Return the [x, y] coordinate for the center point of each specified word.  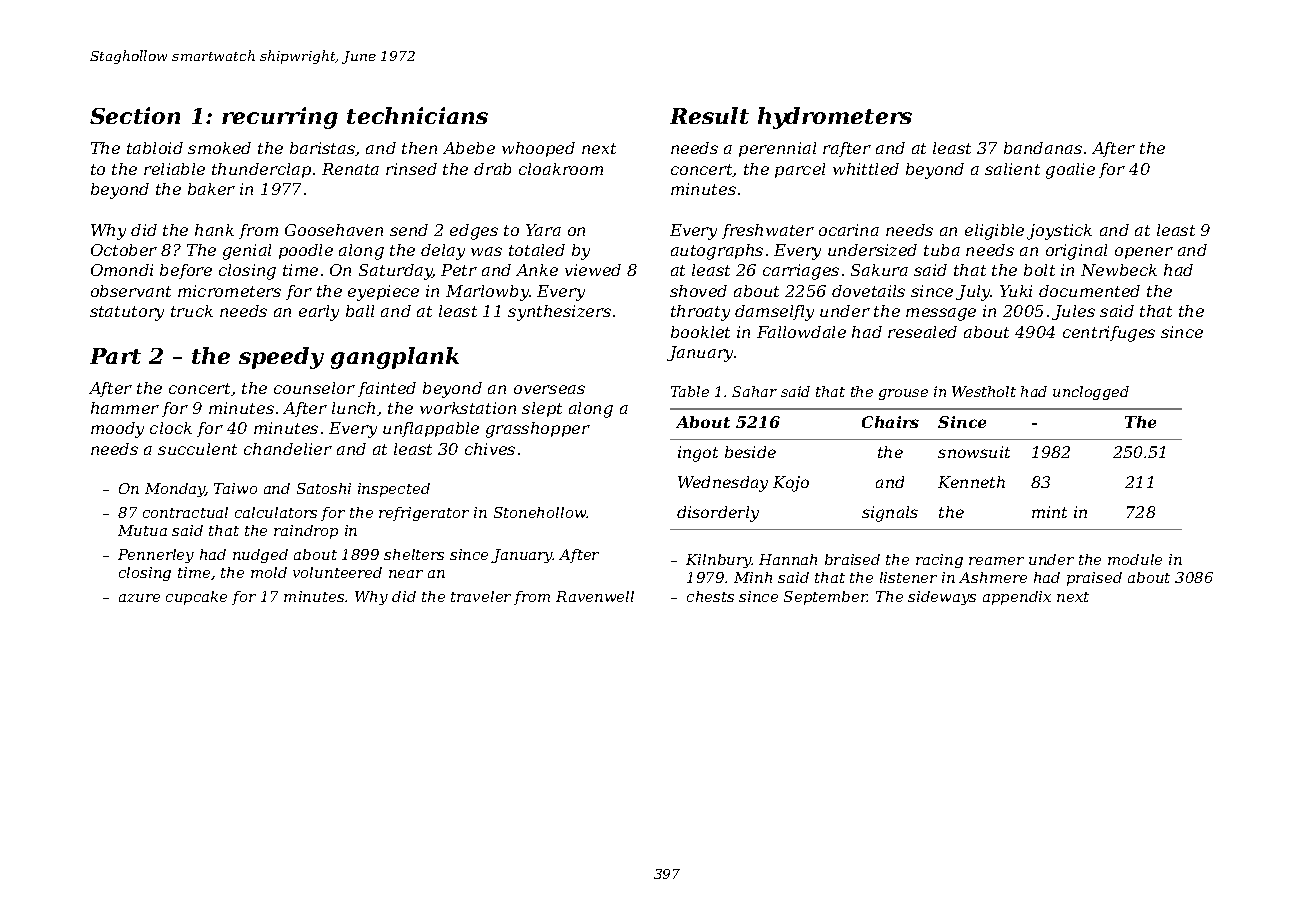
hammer [125, 408]
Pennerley [156, 556]
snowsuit [974, 452]
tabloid [155, 148]
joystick [1059, 232]
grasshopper [538, 430]
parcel [800, 170]
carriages [801, 272]
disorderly [718, 514]
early [319, 313]
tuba [942, 250]
